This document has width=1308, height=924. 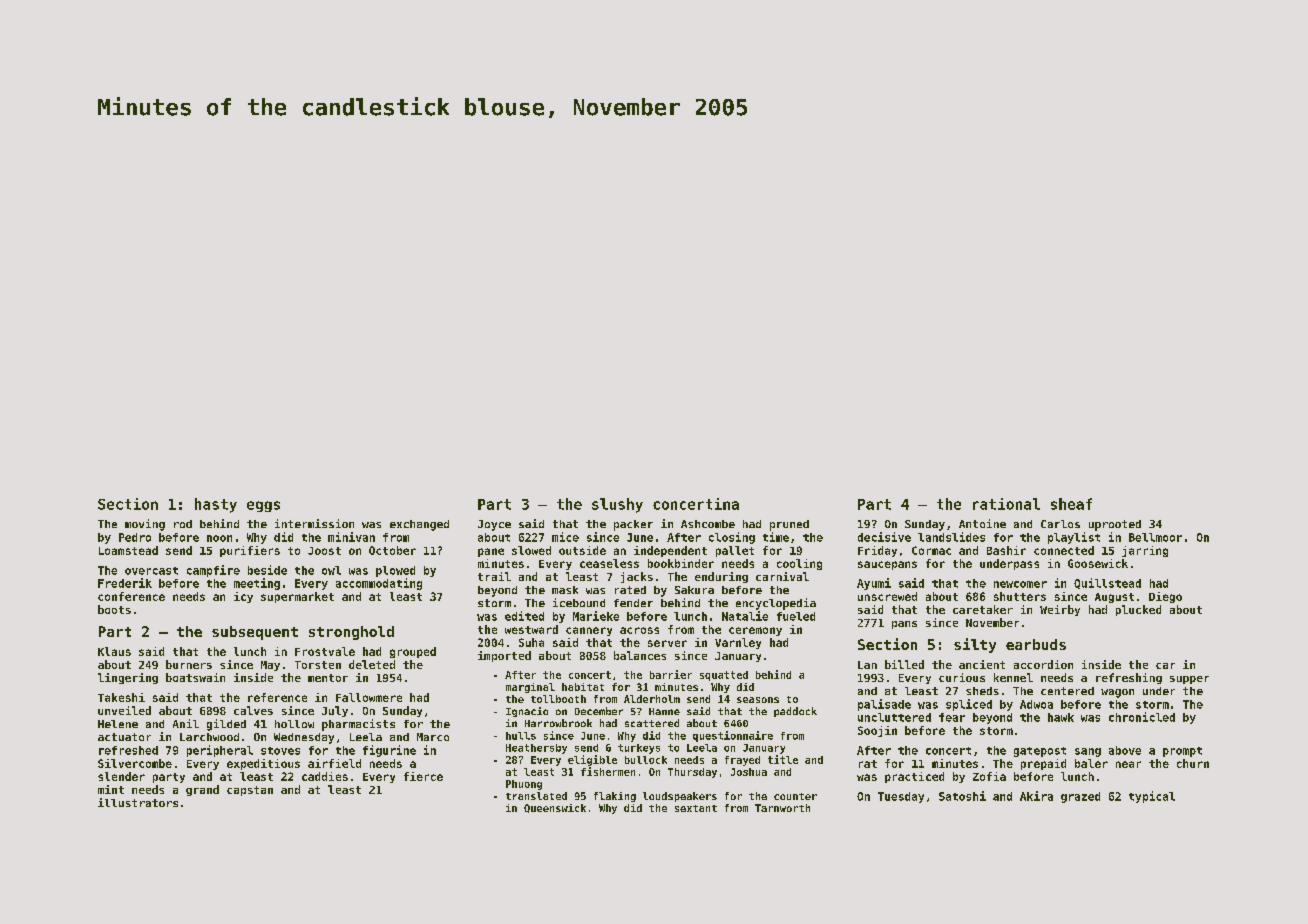 What do you see at coordinates (1006, 504) in the document?
I see `rational` at bounding box center [1006, 504].
